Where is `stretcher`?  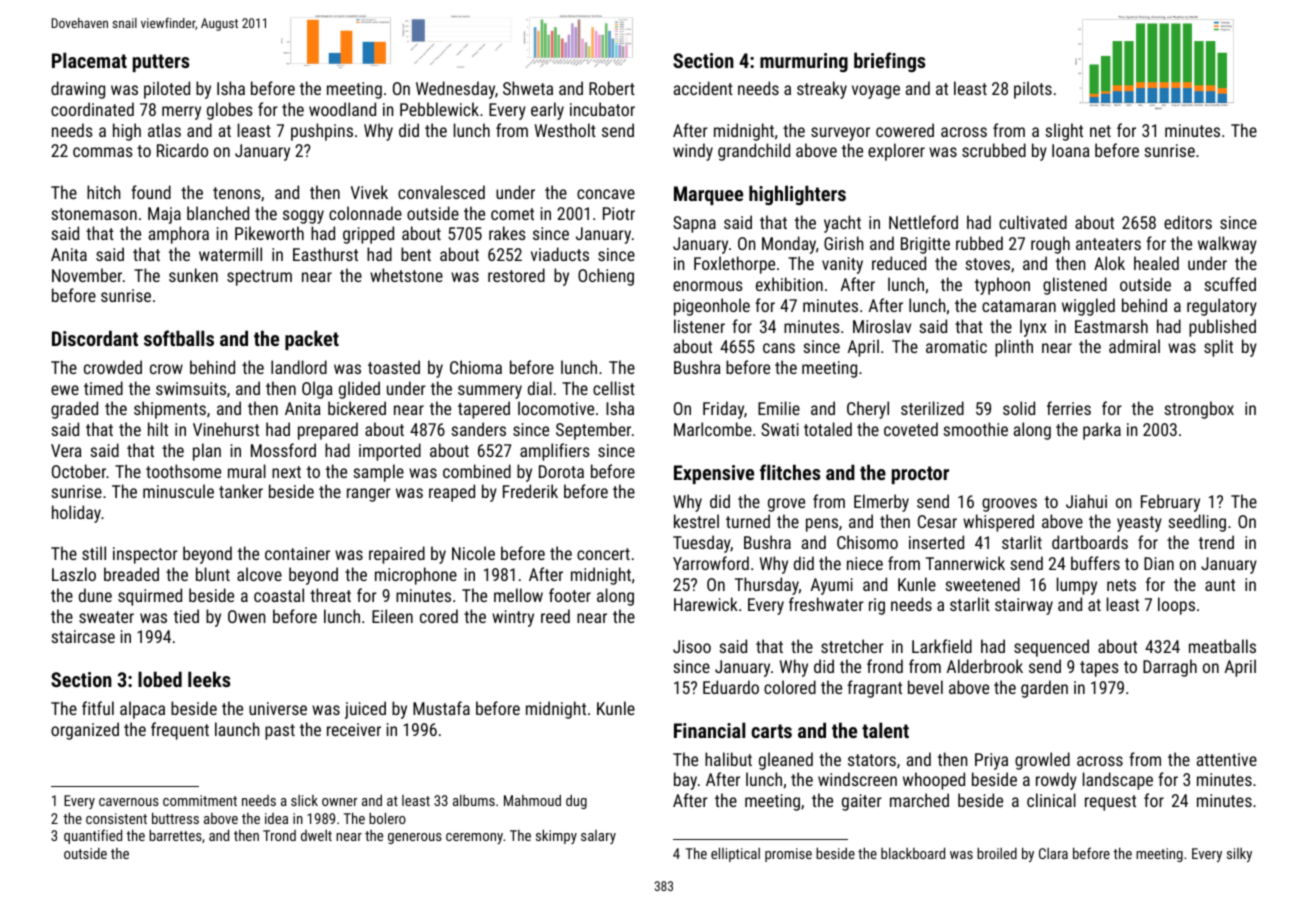
stretcher is located at coordinates (852, 646).
